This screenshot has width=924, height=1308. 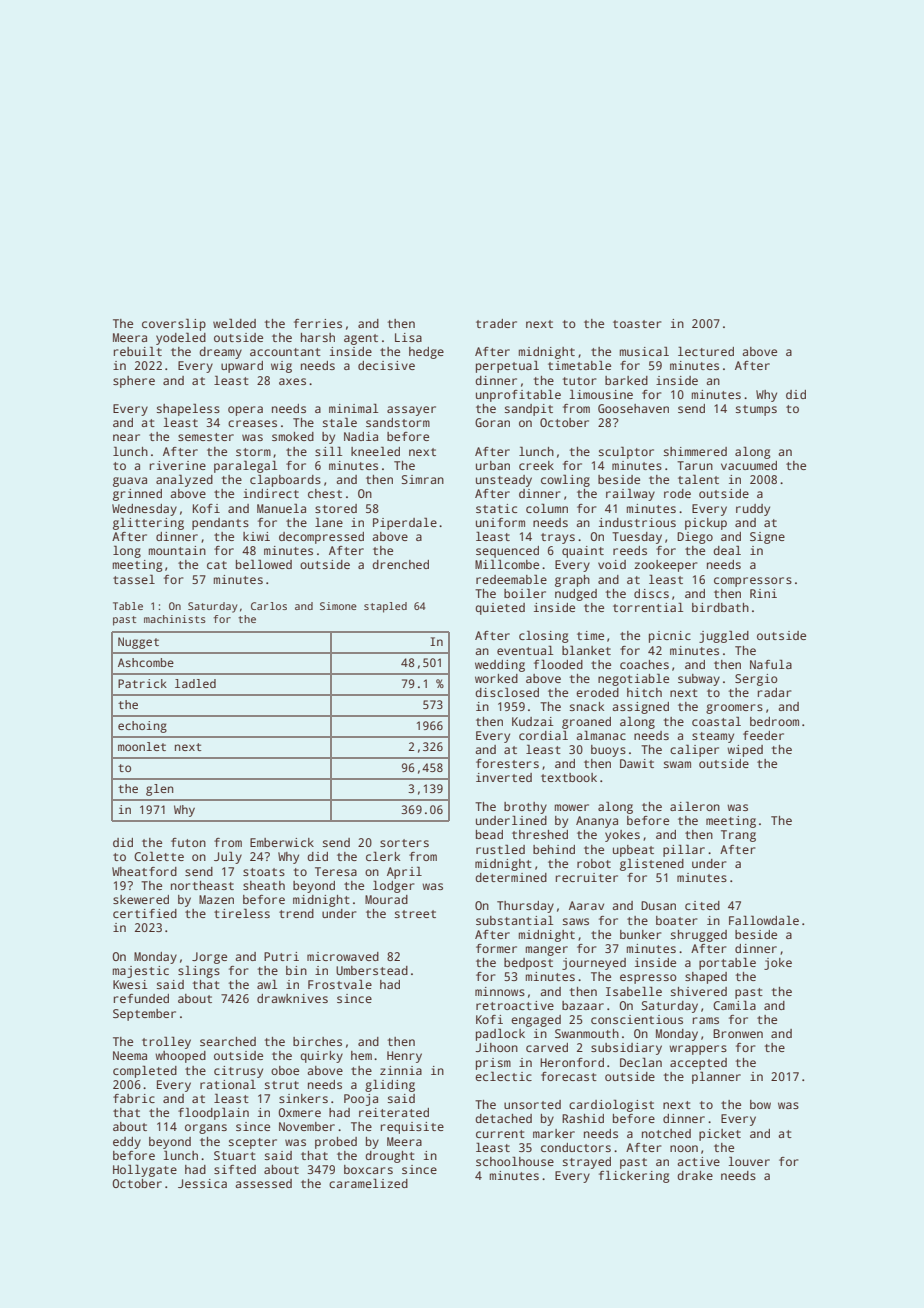 I want to click on flickering, so click(x=634, y=1176).
